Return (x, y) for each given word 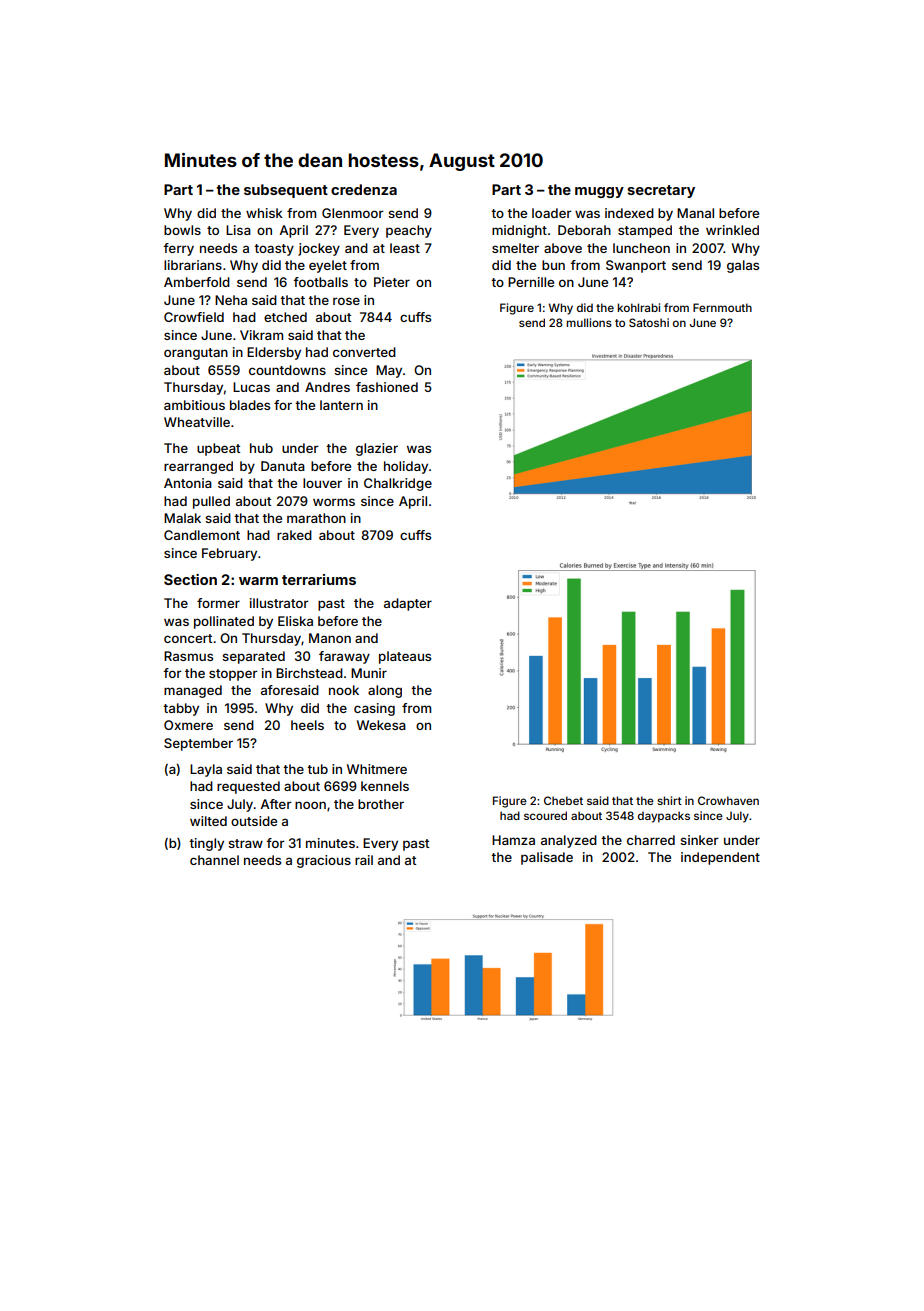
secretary (661, 191)
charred (651, 840)
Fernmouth (722, 307)
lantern (341, 405)
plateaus (405, 657)
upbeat (218, 449)
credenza (364, 189)
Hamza (513, 840)
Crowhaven (728, 800)
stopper (233, 675)
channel (214, 860)
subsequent (286, 191)
